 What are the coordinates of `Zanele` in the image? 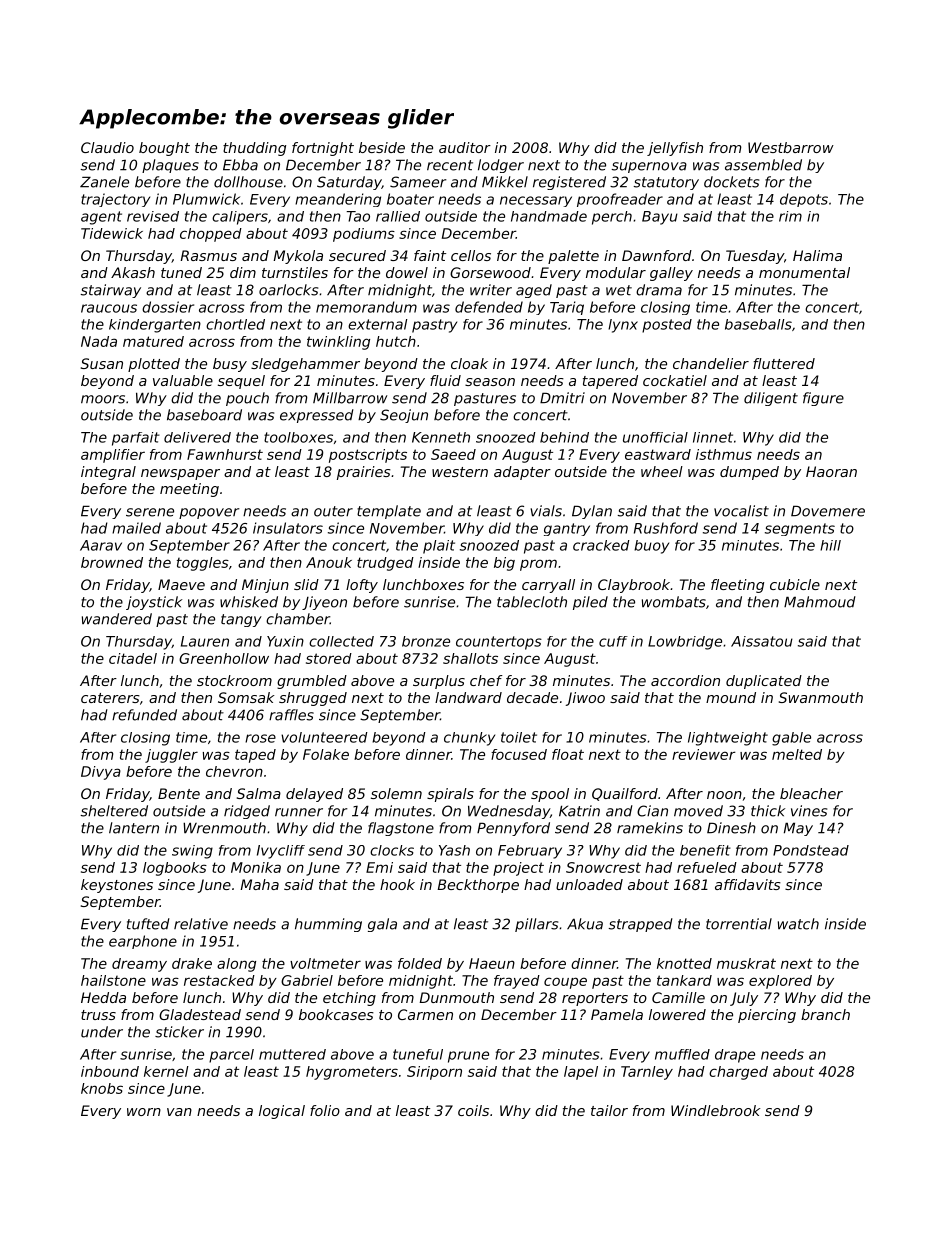 It's located at (104, 182).
